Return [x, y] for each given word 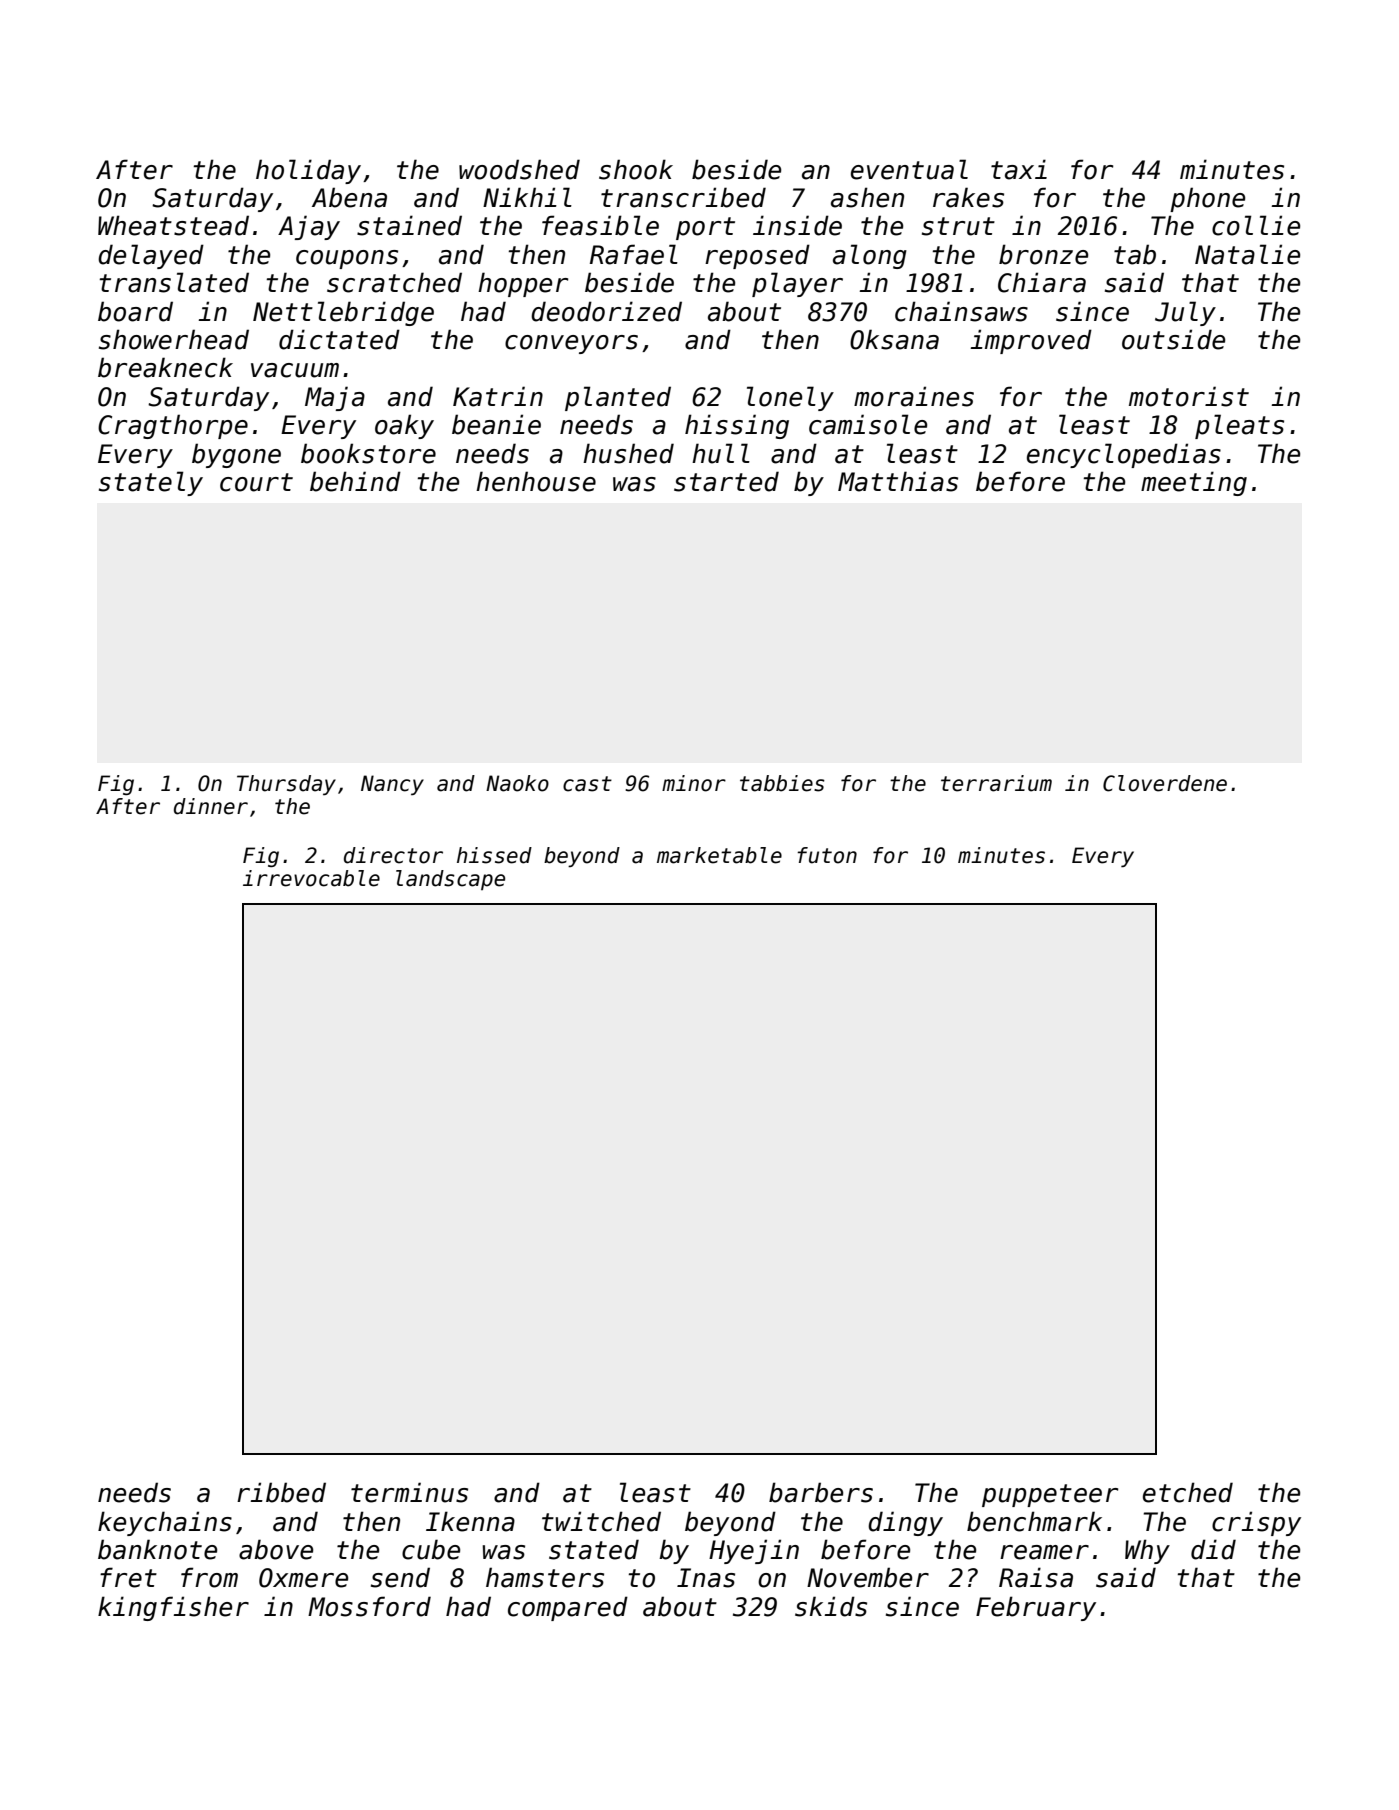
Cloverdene [1165, 783]
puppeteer [1050, 1495]
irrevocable [311, 878]
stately [151, 483]
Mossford [369, 1606]
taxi [1019, 169]
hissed [494, 855]
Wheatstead [173, 225]
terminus [409, 1492]
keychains [165, 1523]
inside [797, 225]
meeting [1194, 483]
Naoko [517, 783]
